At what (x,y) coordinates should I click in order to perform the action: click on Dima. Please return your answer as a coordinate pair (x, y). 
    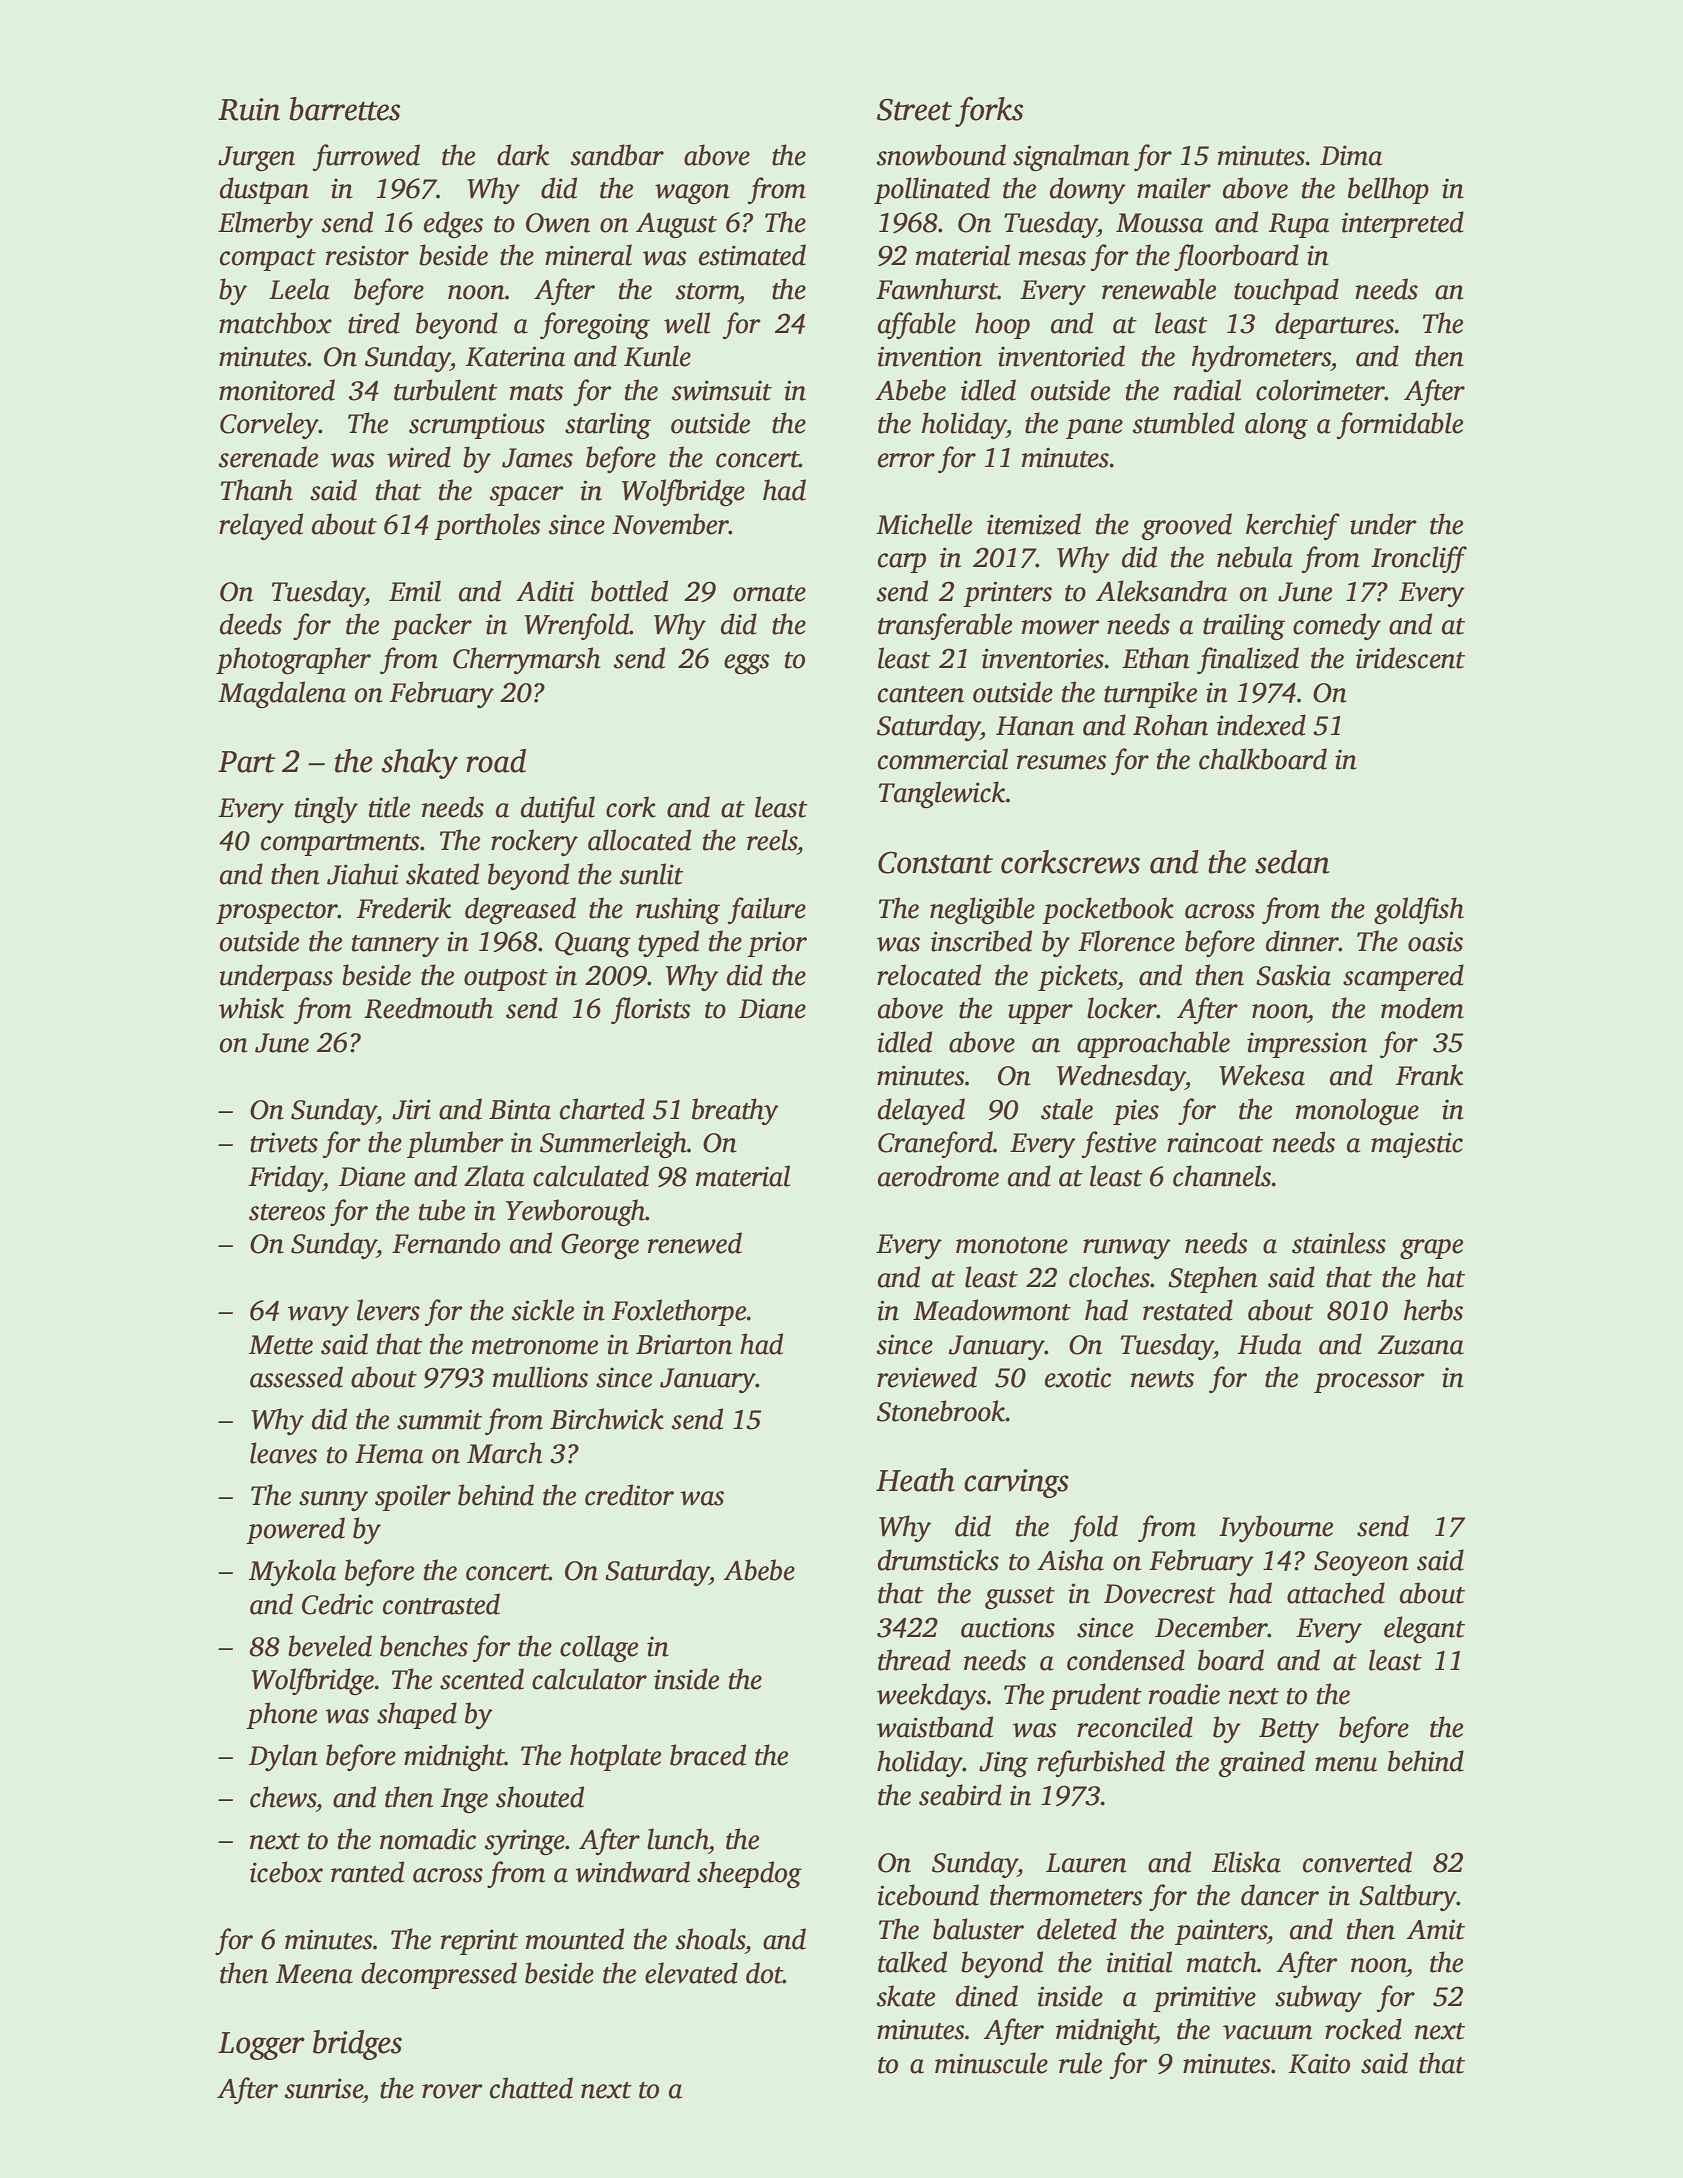
    Looking at the image, I should click on (1351, 155).
